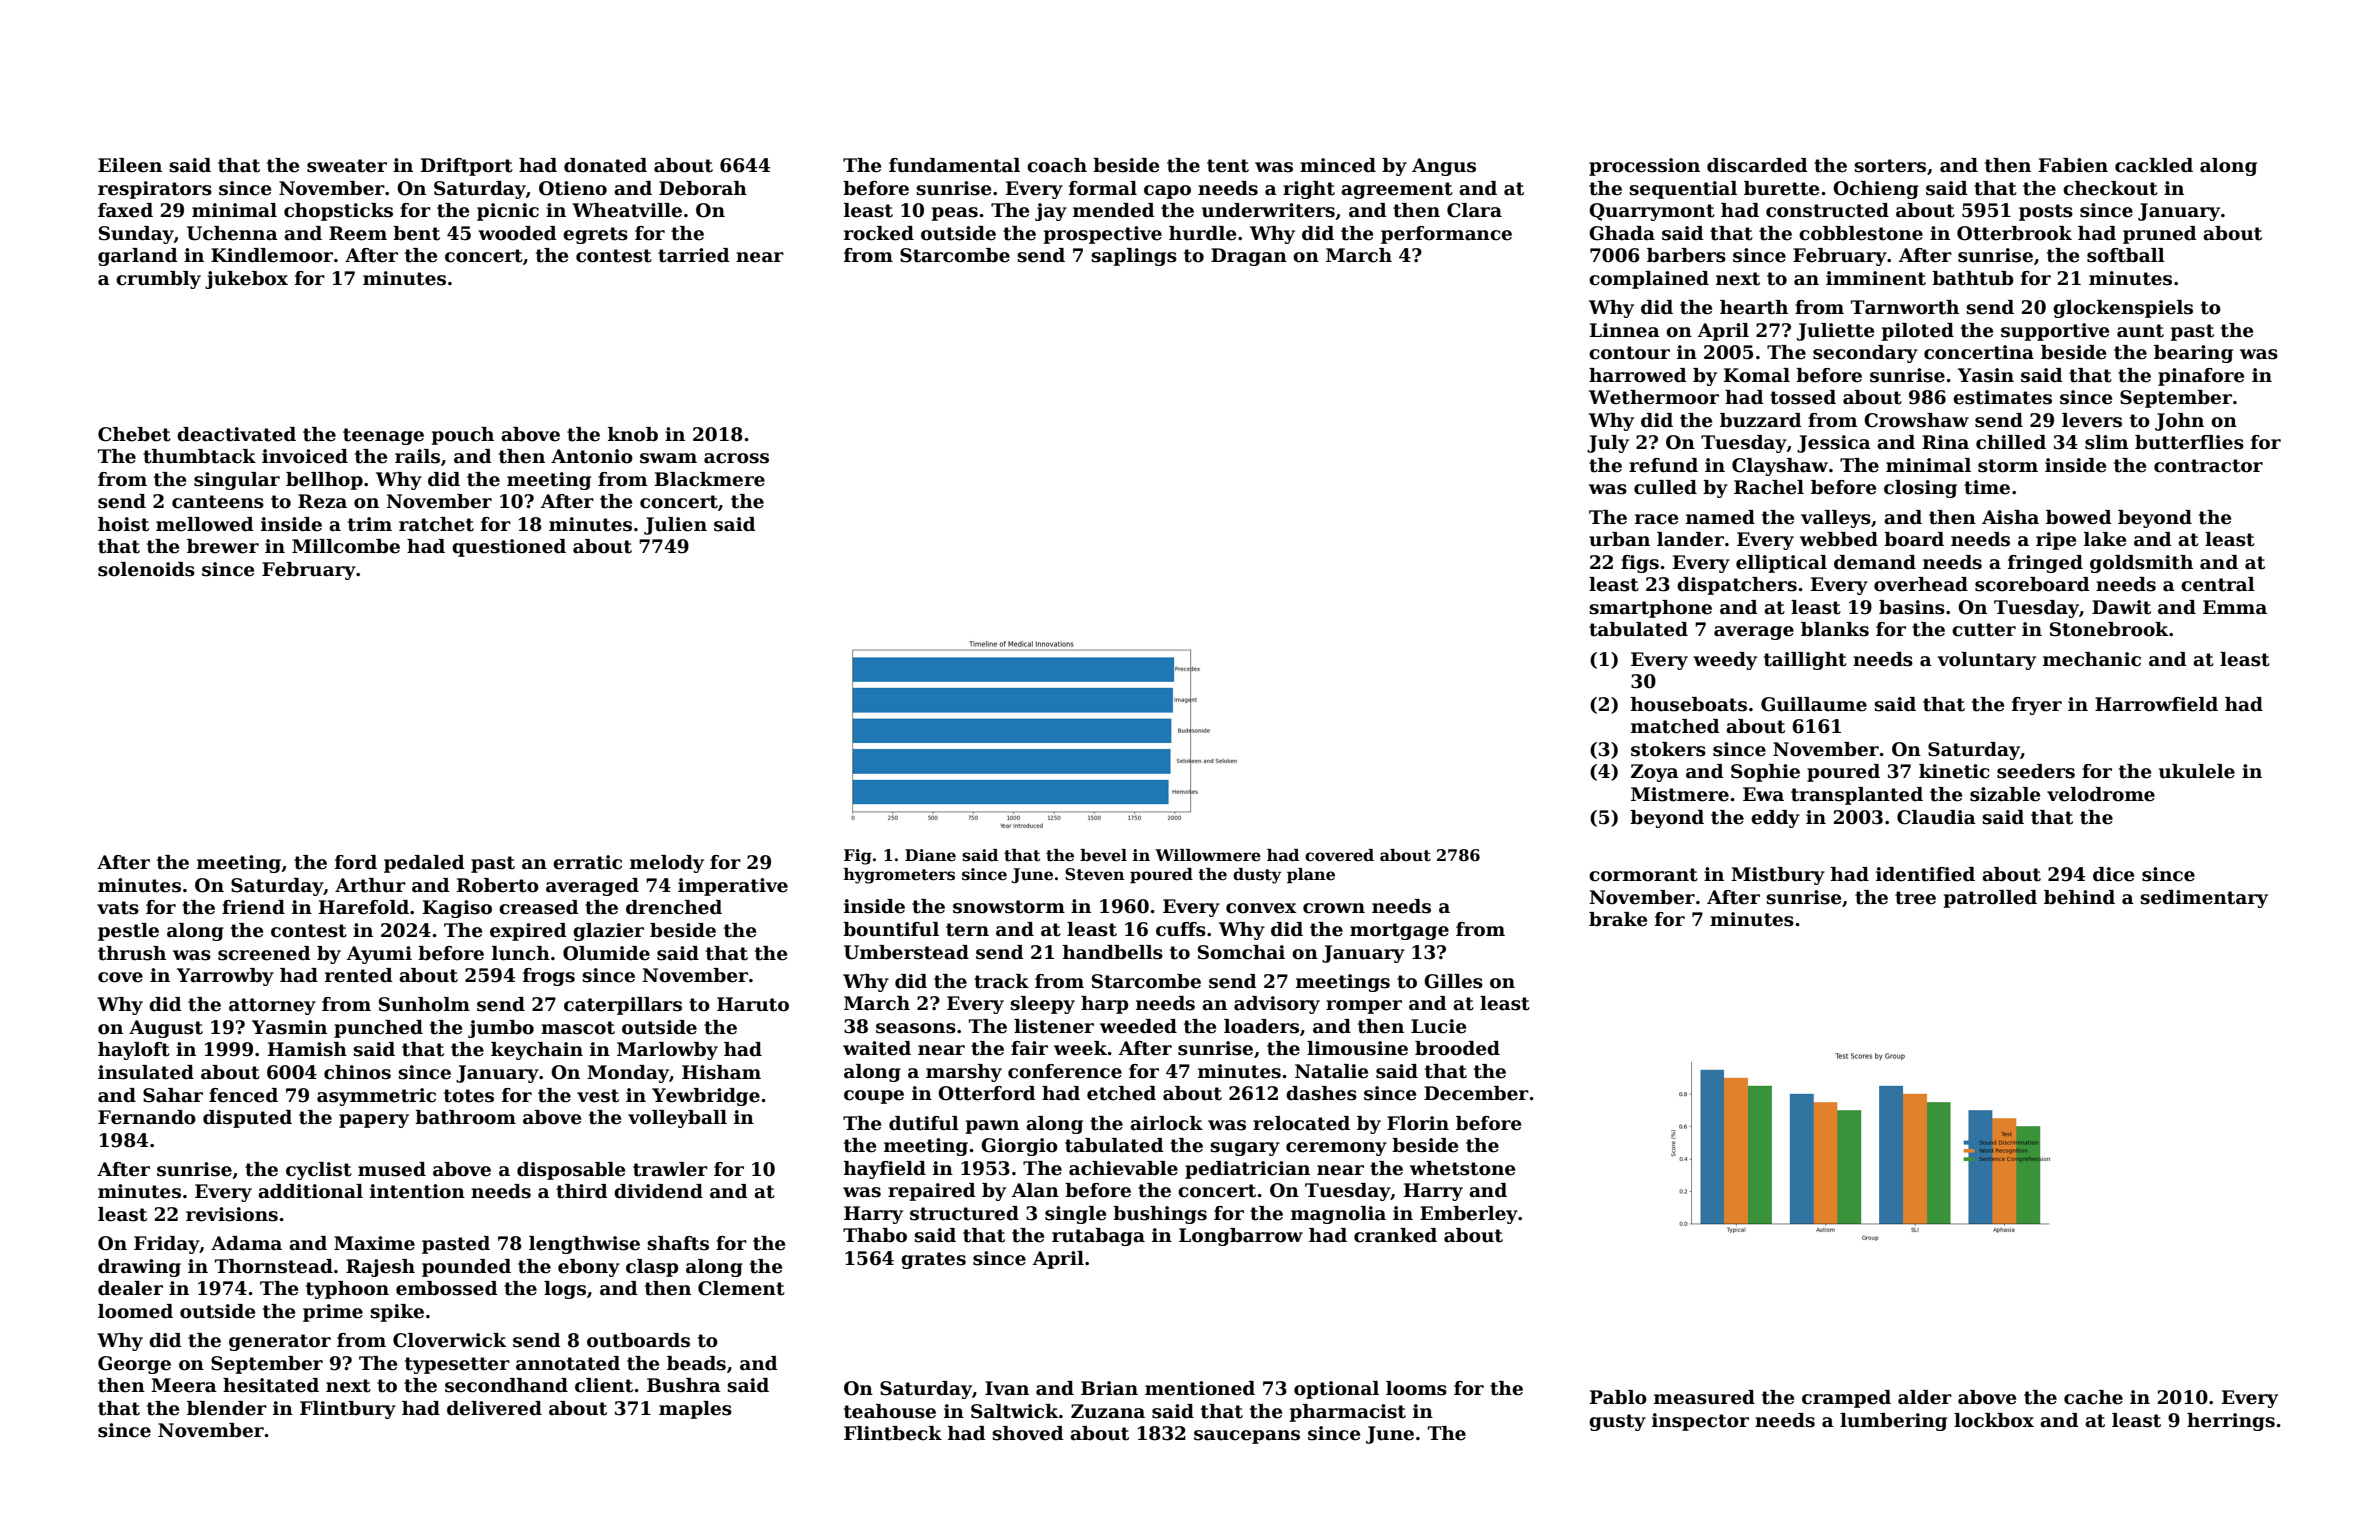 The image size is (2380, 1540). What do you see at coordinates (2235, 607) in the screenshot?
I see `Emma` at bounding box center [2235, 607].
